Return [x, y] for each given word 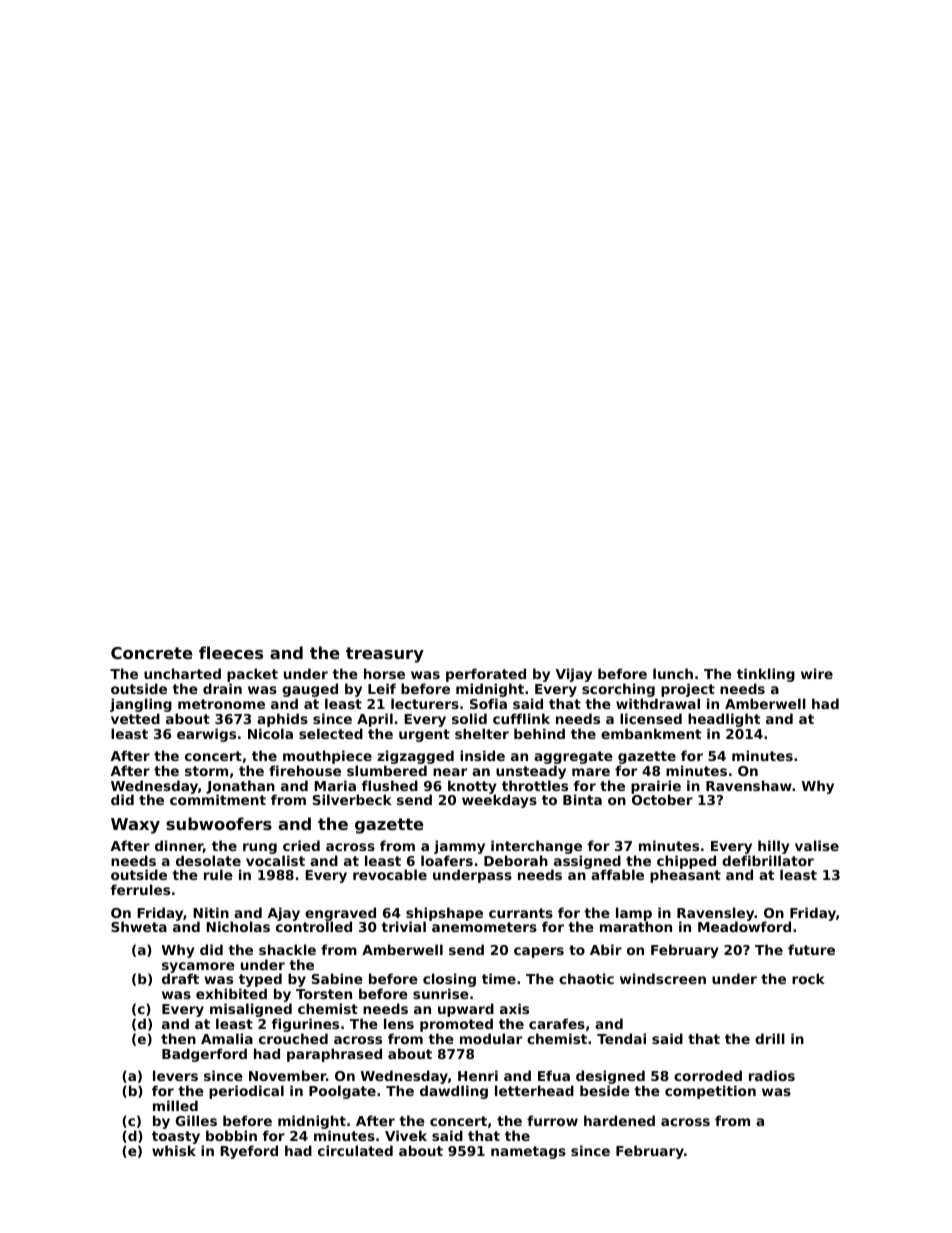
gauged [310, 690]
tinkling [766, 675]
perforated [486, 675]
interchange [536, 847]
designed [610, 1078]
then [178, 1038]
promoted [456, 1025]
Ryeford [249, 1152]
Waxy [135, 826]
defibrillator [768, 860]
